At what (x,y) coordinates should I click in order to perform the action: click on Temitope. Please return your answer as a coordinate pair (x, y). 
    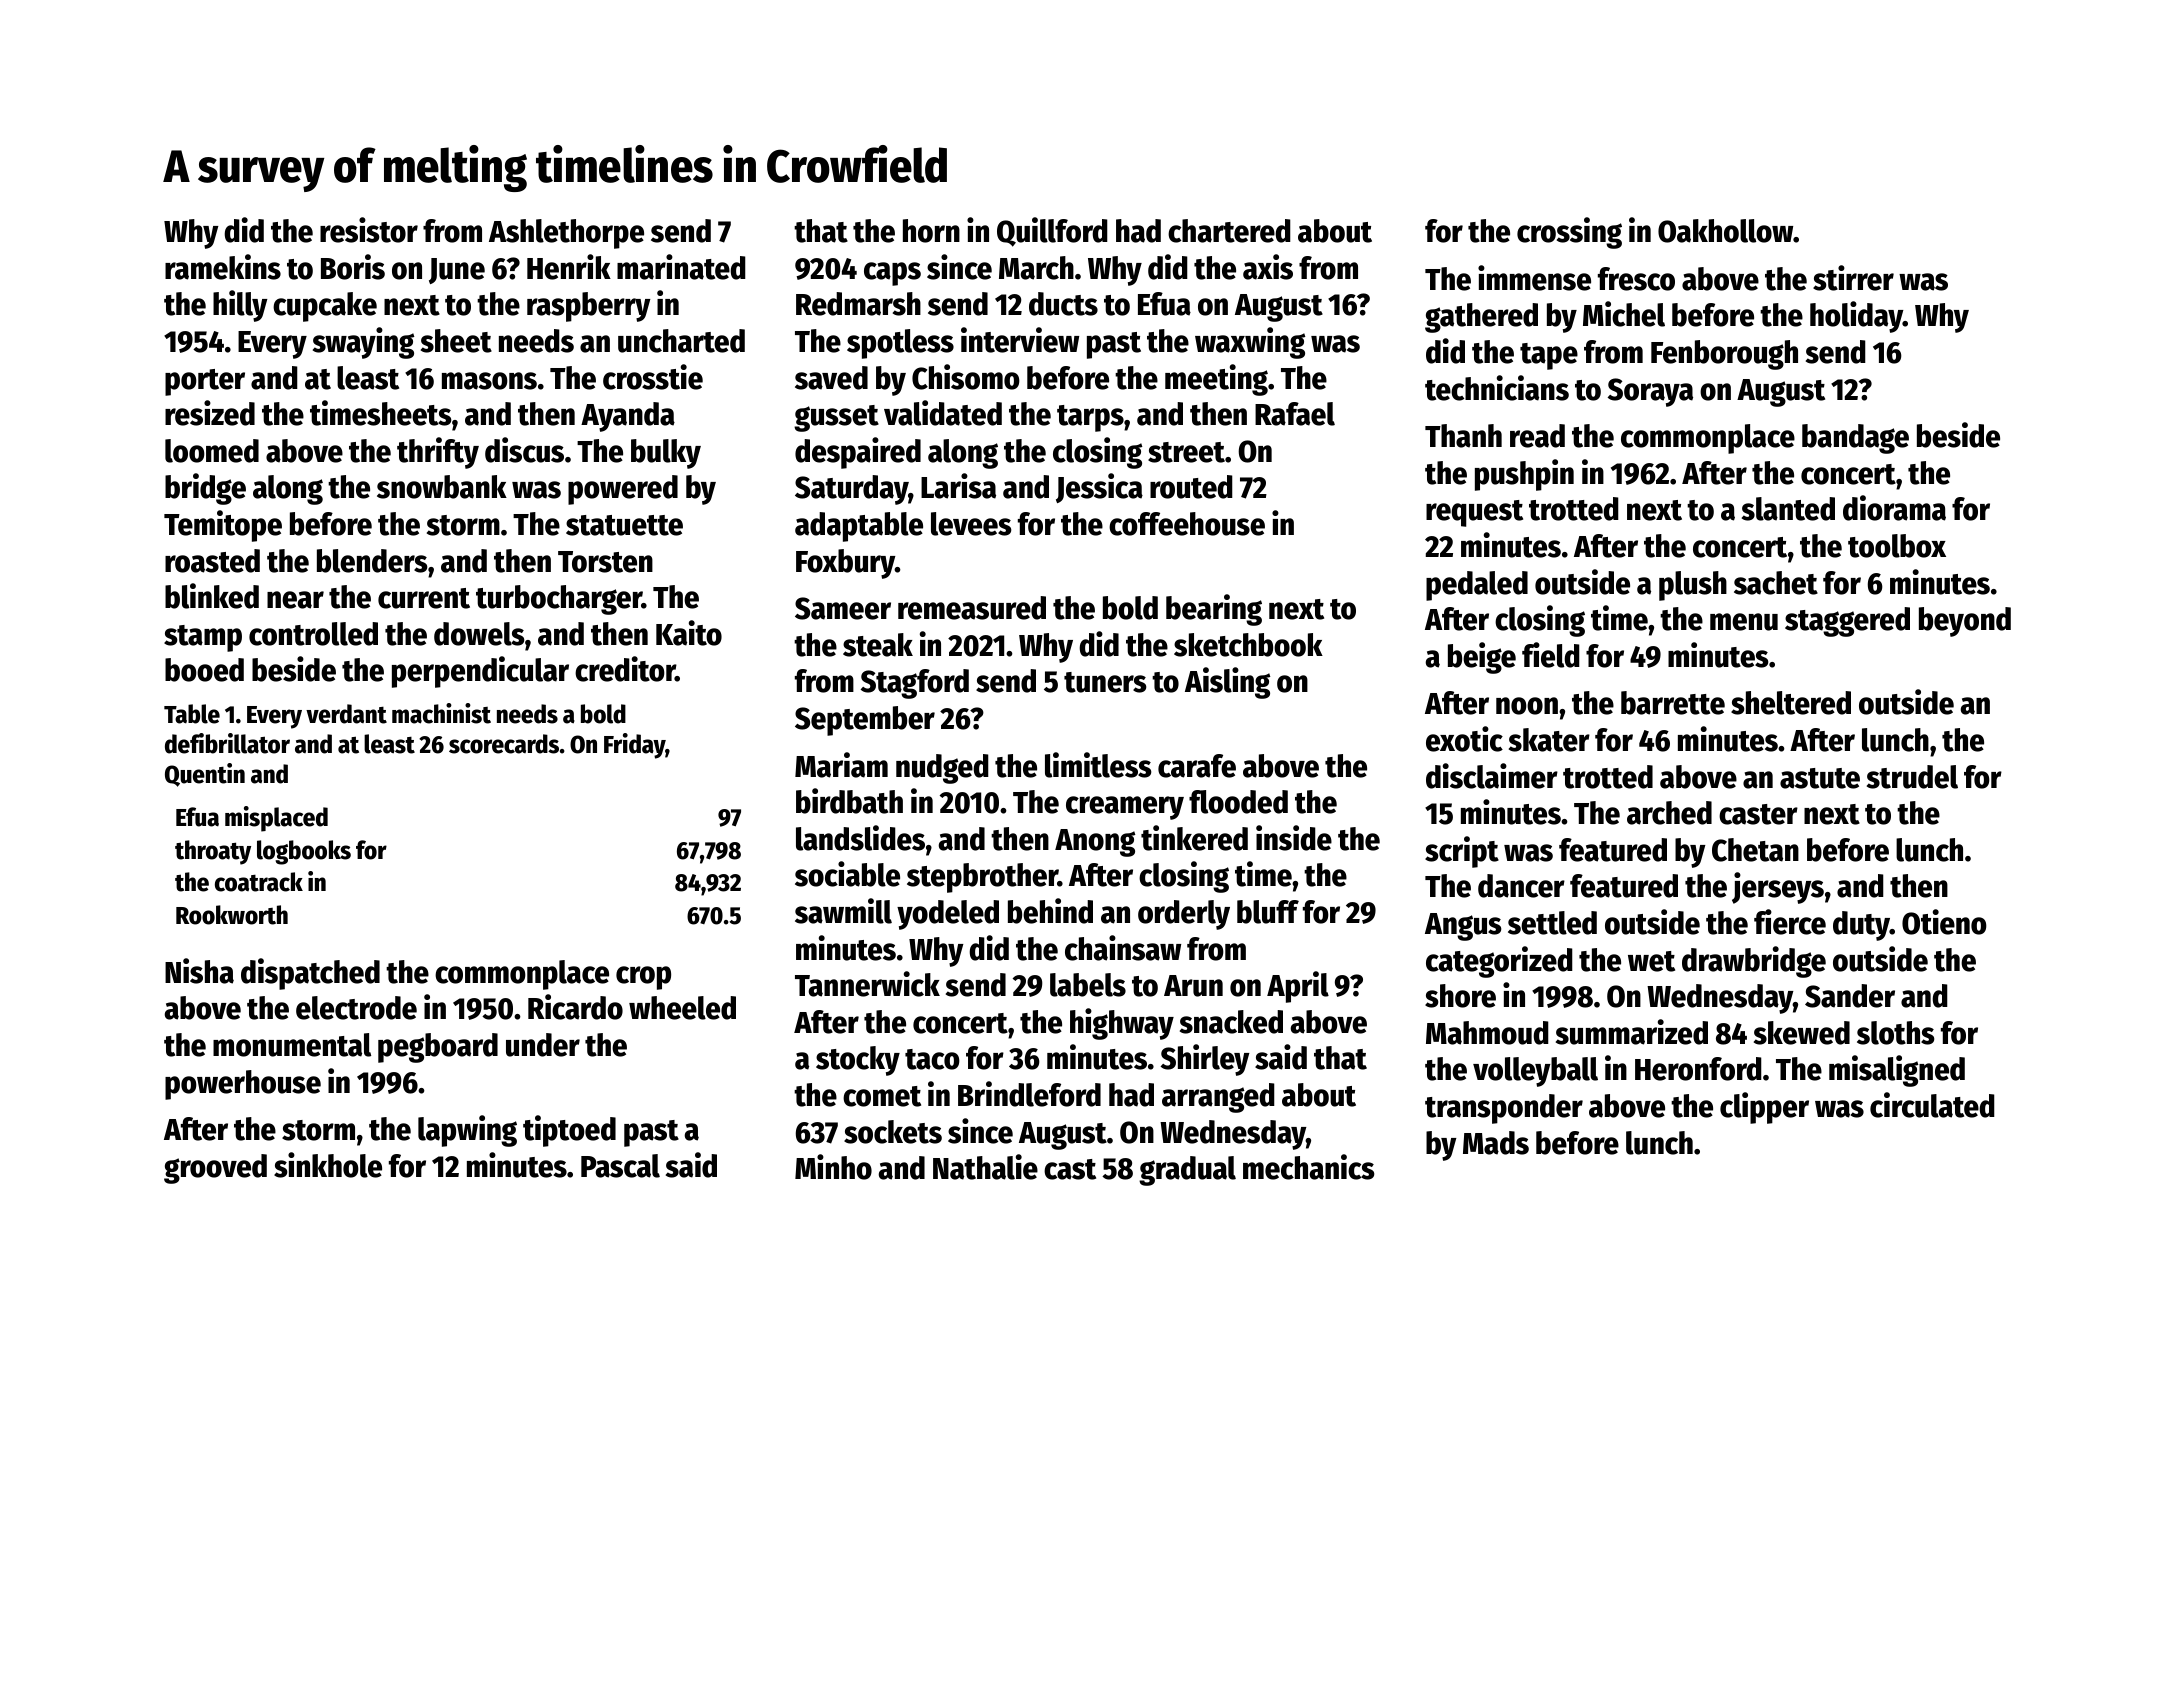
    Looking at the image, I should click on (223, 526).
